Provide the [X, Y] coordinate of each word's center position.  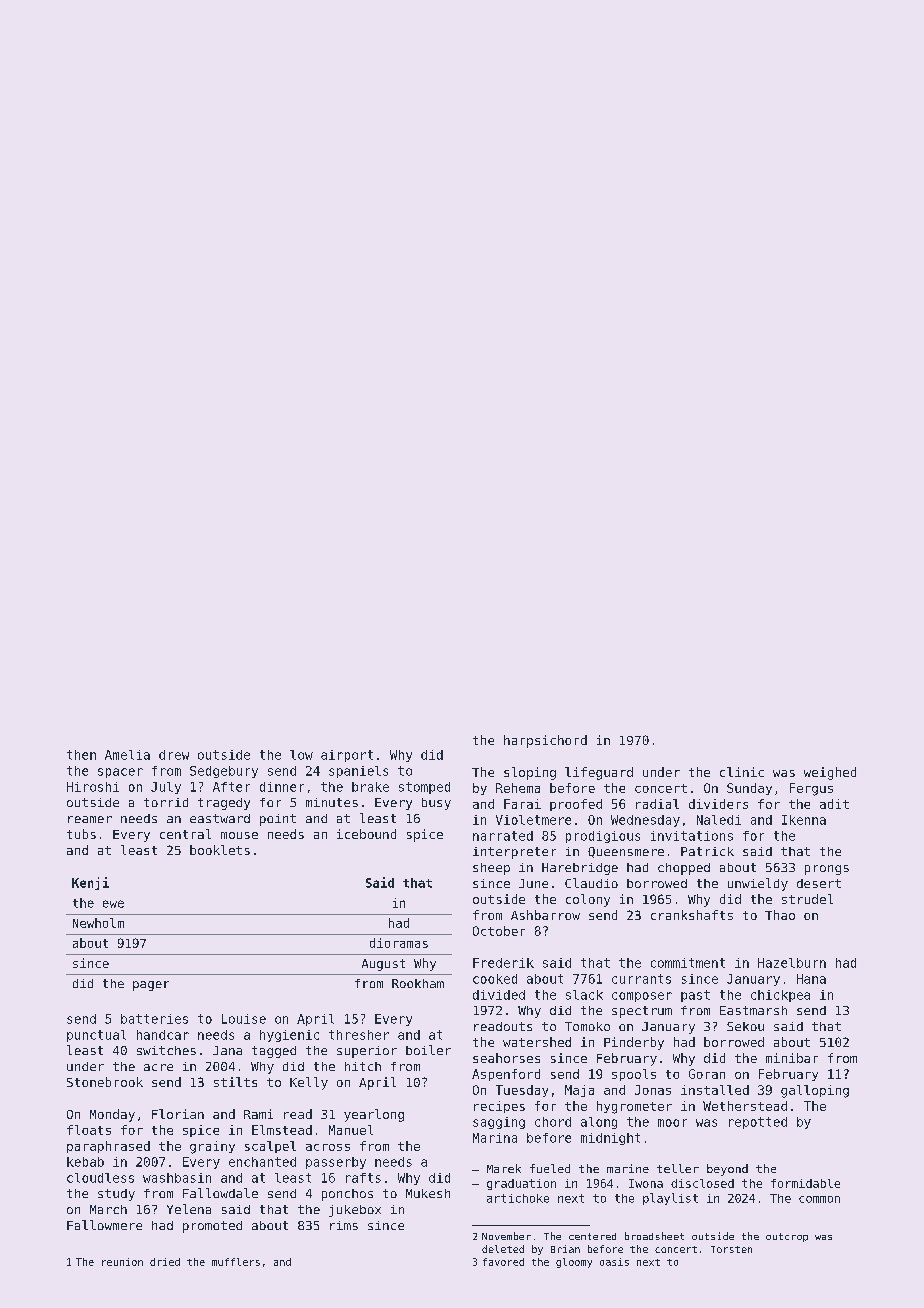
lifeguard [599, 773]
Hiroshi [93, 787]
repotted [758, 1123]
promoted [212, 1227]
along [599, 1123]
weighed [830, 773]
